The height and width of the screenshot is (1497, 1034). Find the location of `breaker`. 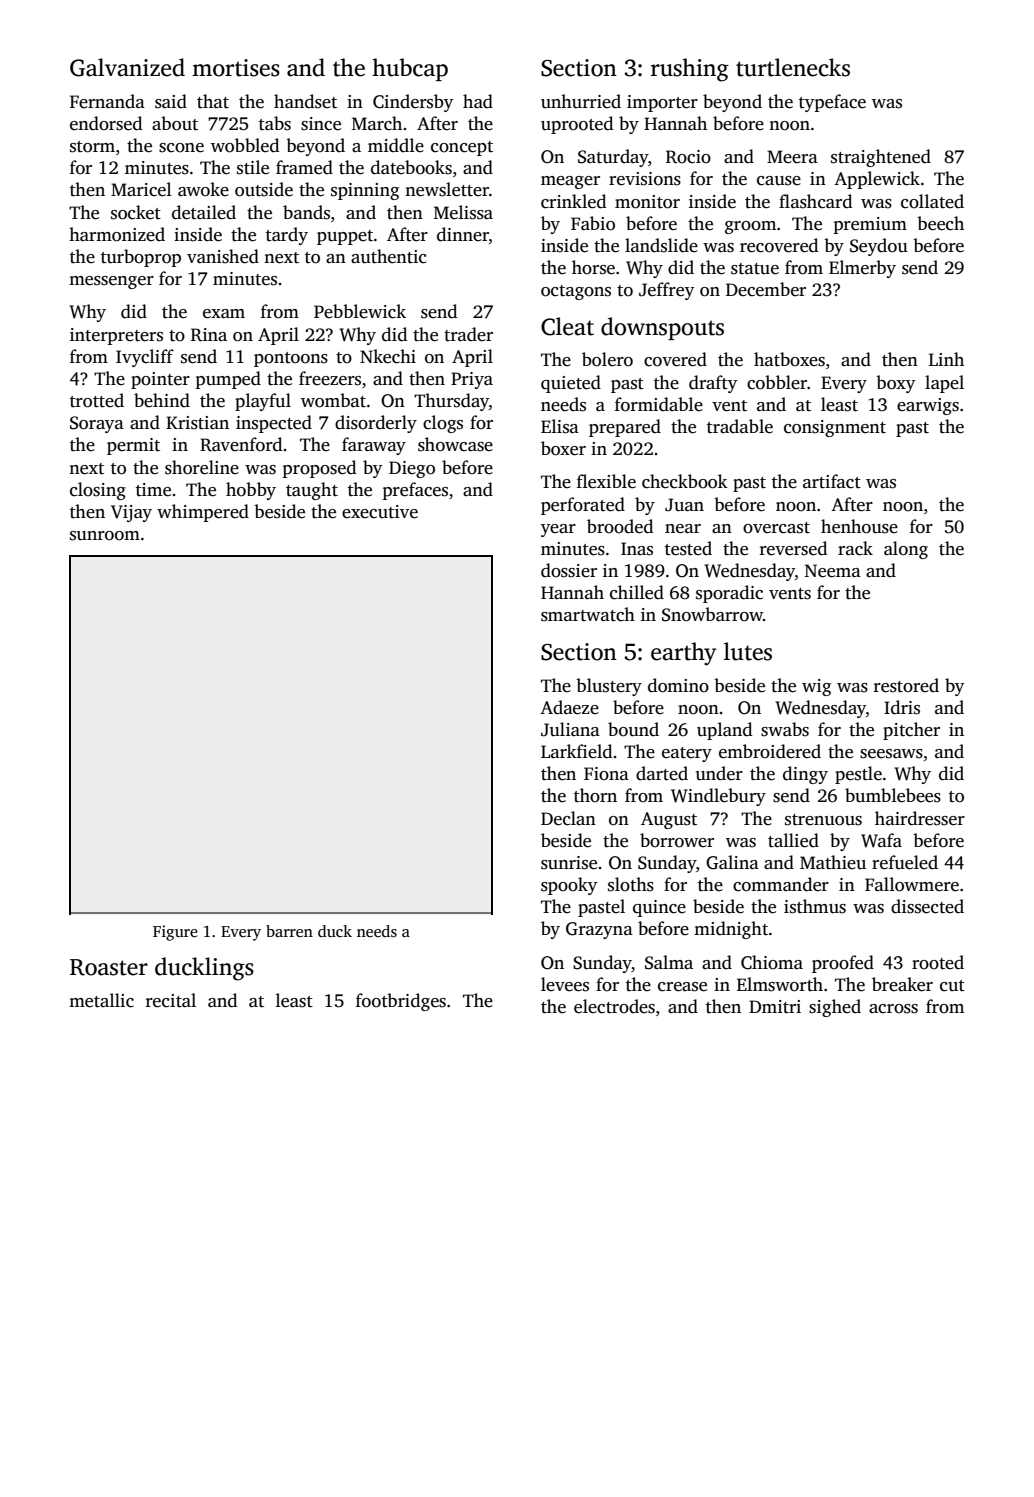

breaker is located at coordinates (902, 984).
